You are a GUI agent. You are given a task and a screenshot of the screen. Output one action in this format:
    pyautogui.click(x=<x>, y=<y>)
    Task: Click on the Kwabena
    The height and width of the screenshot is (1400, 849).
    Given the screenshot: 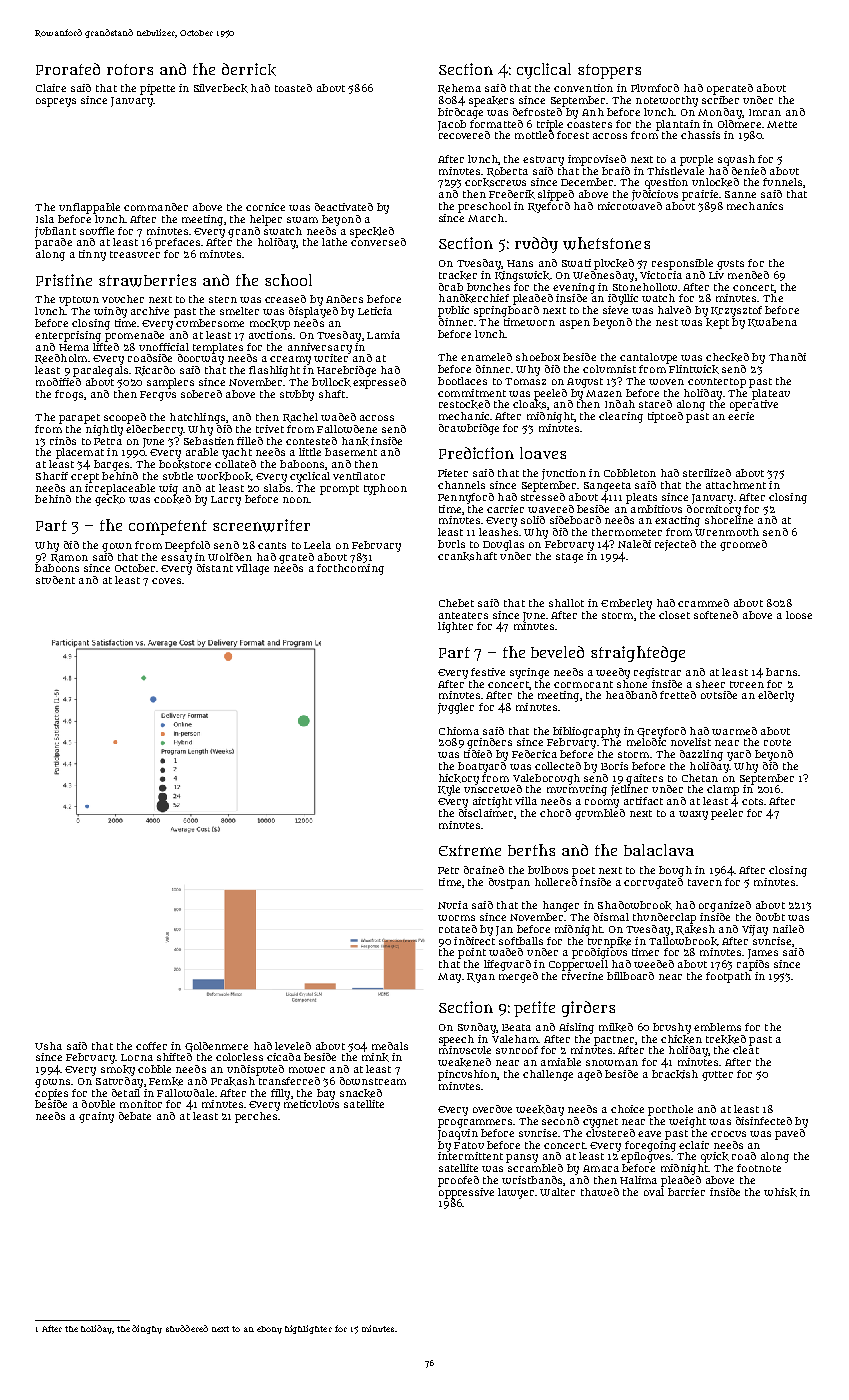 What is the action you would take?
    pyautogui.click(x=772, y=322)
